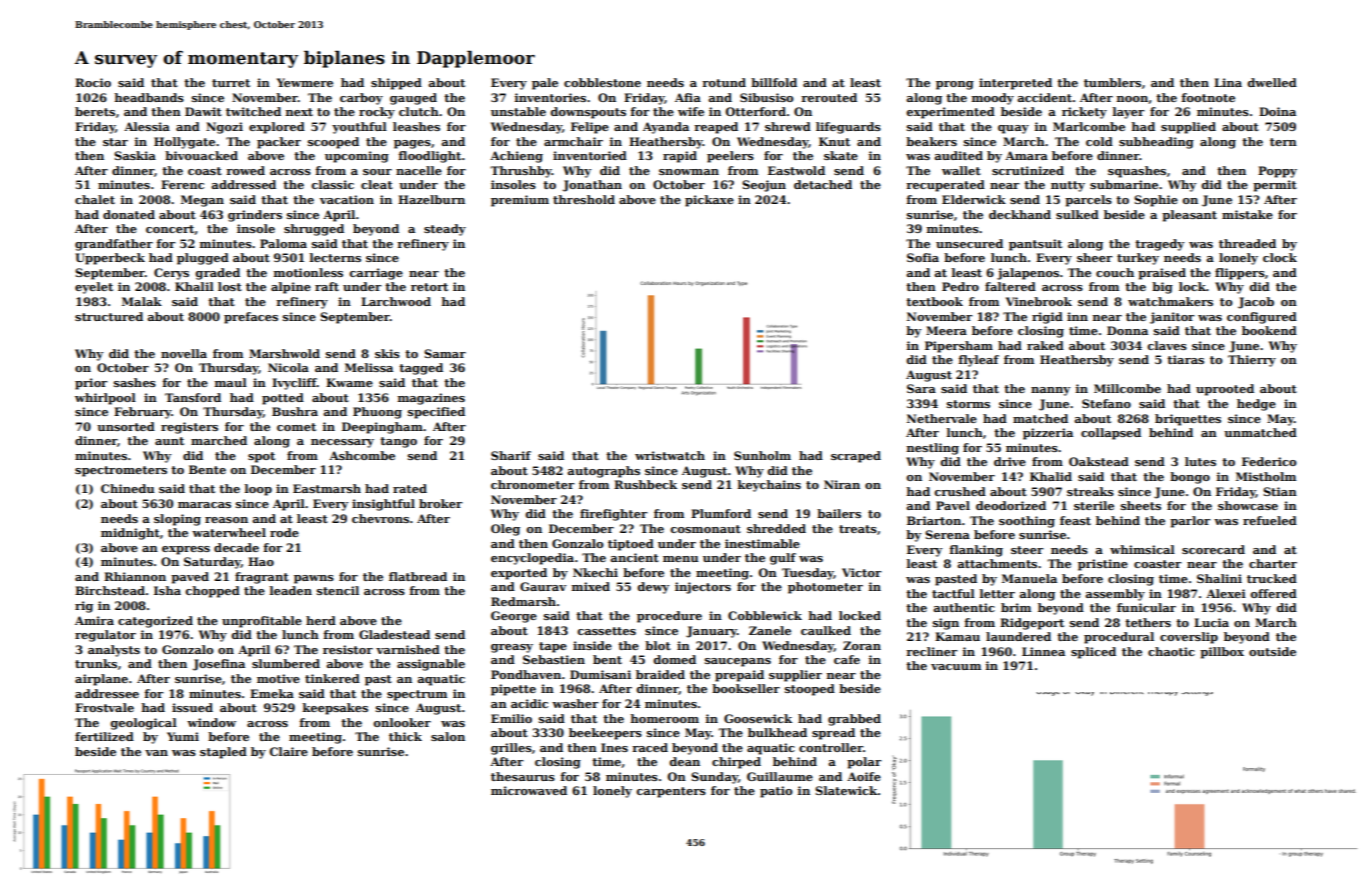  I want to click on supplied, so click(1188, 128).
